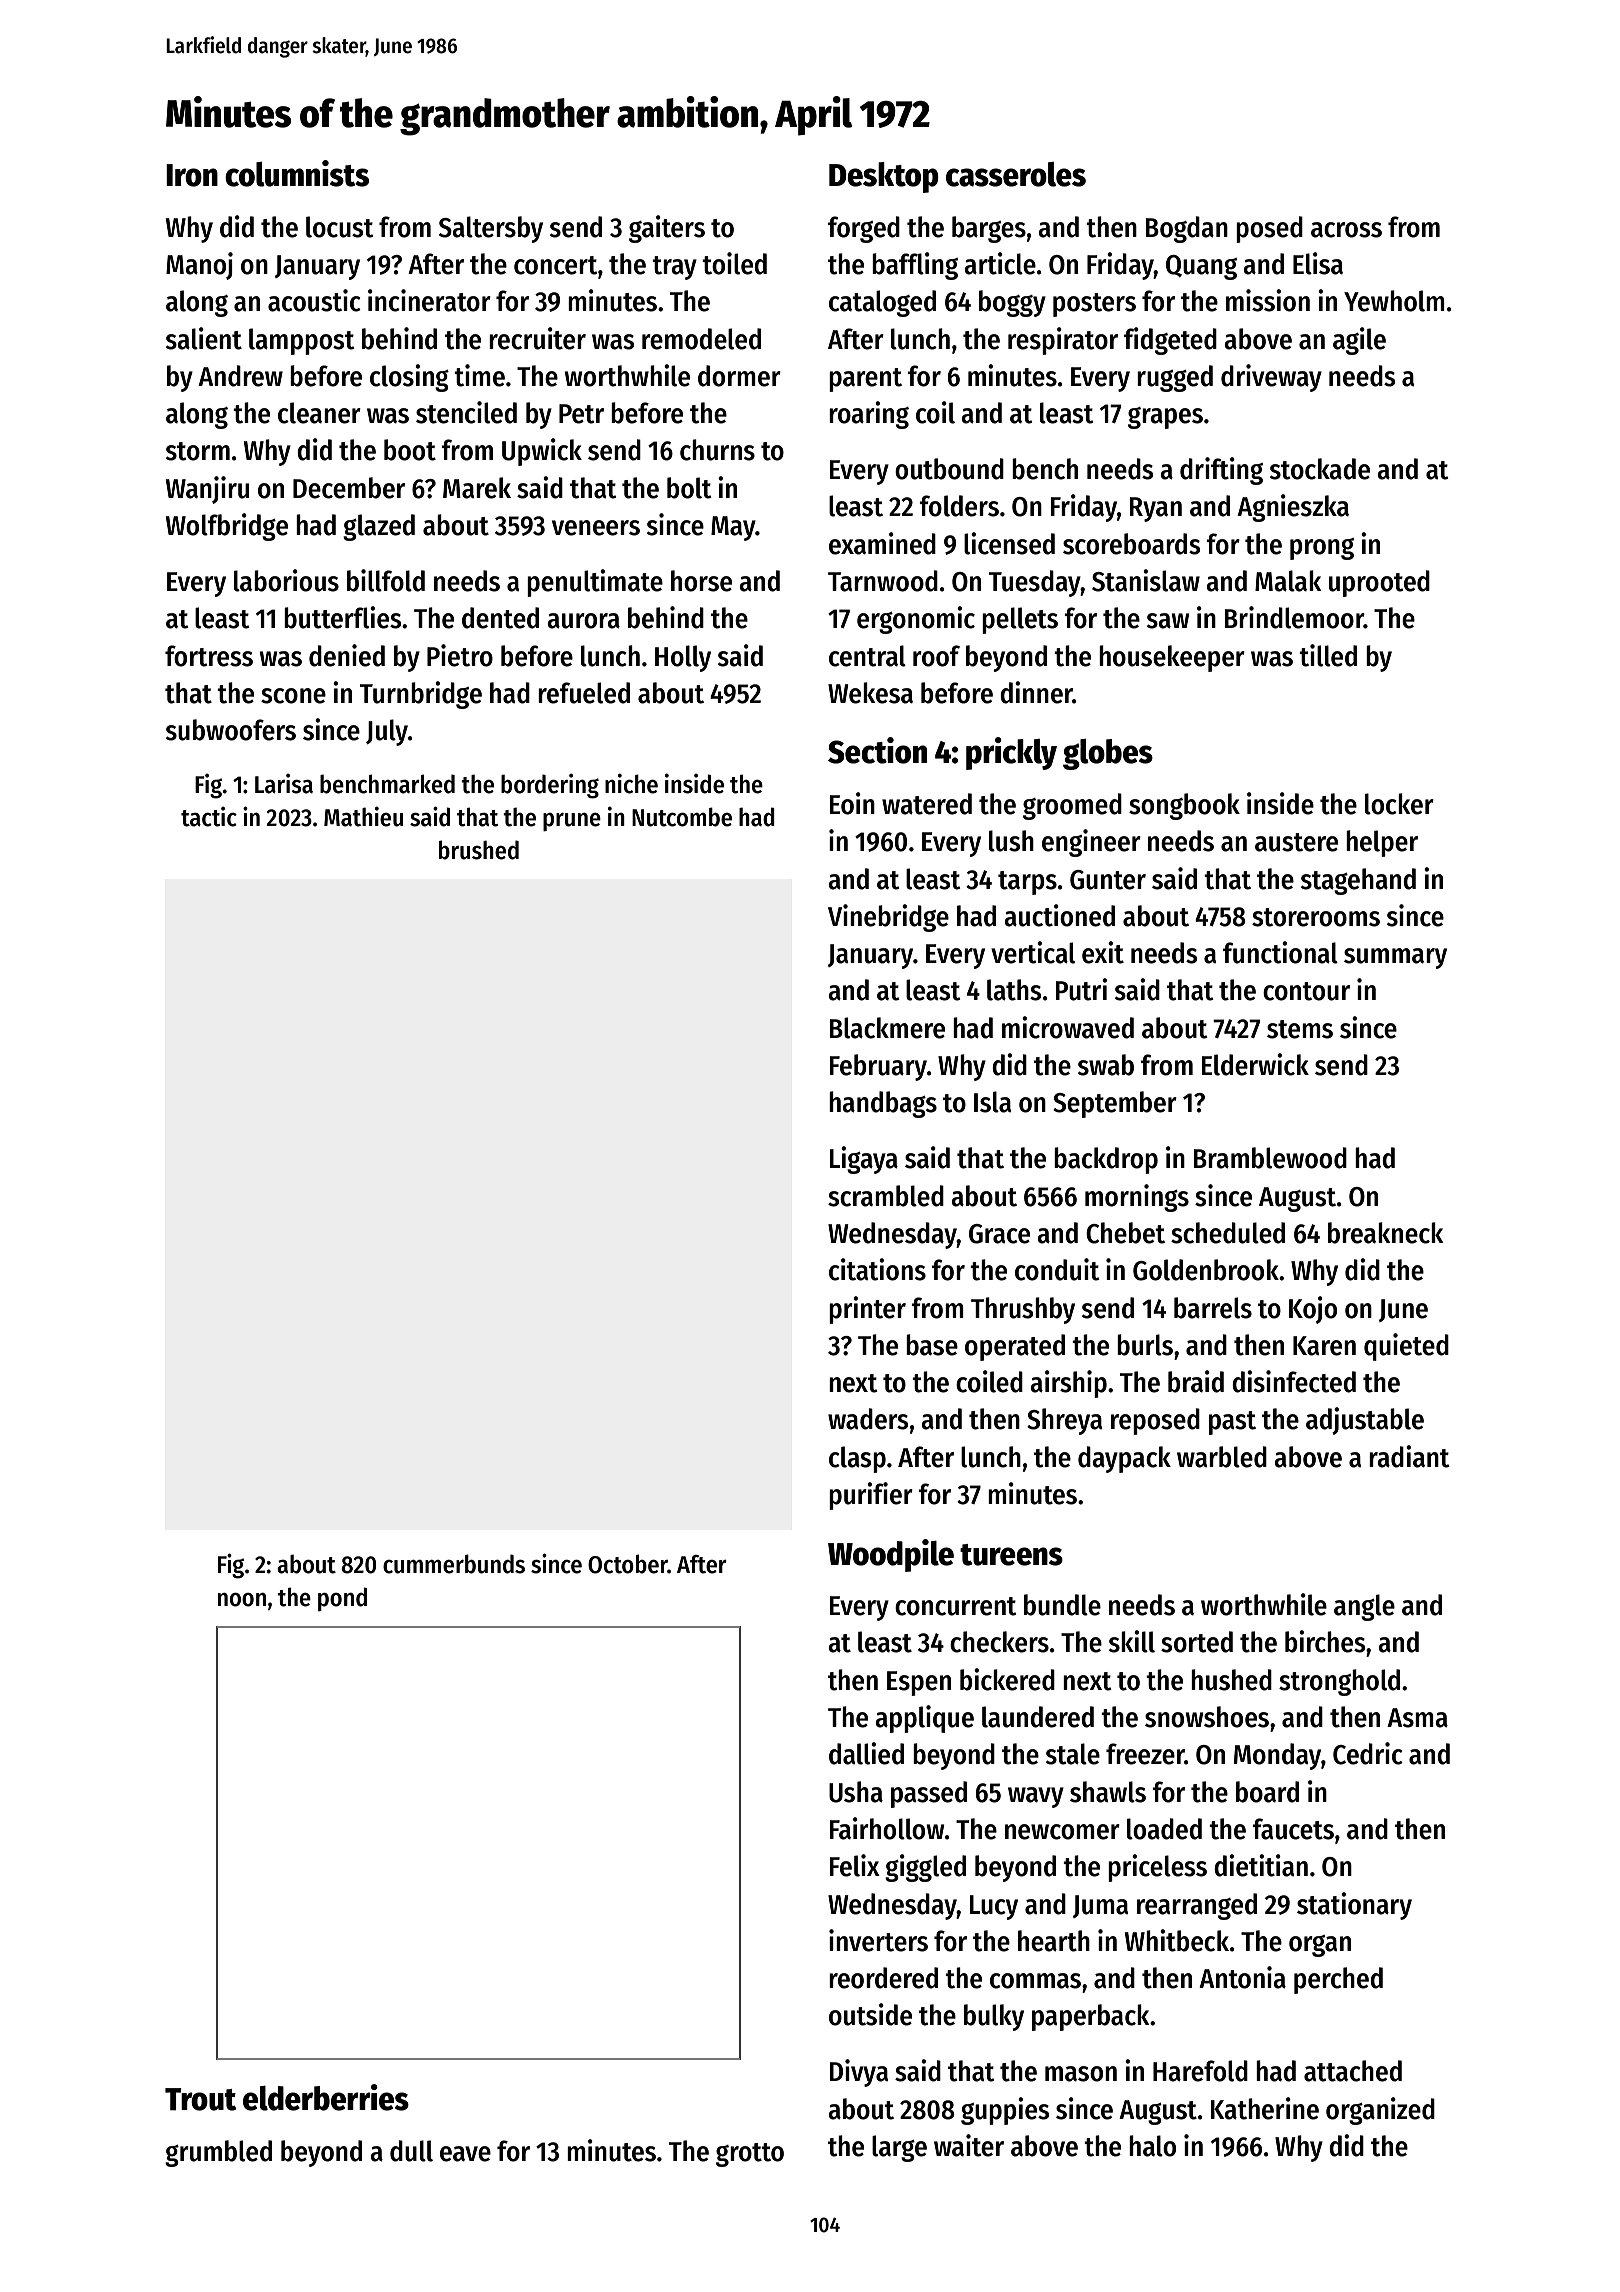  I want to click on eave, so click(465, 2154).
